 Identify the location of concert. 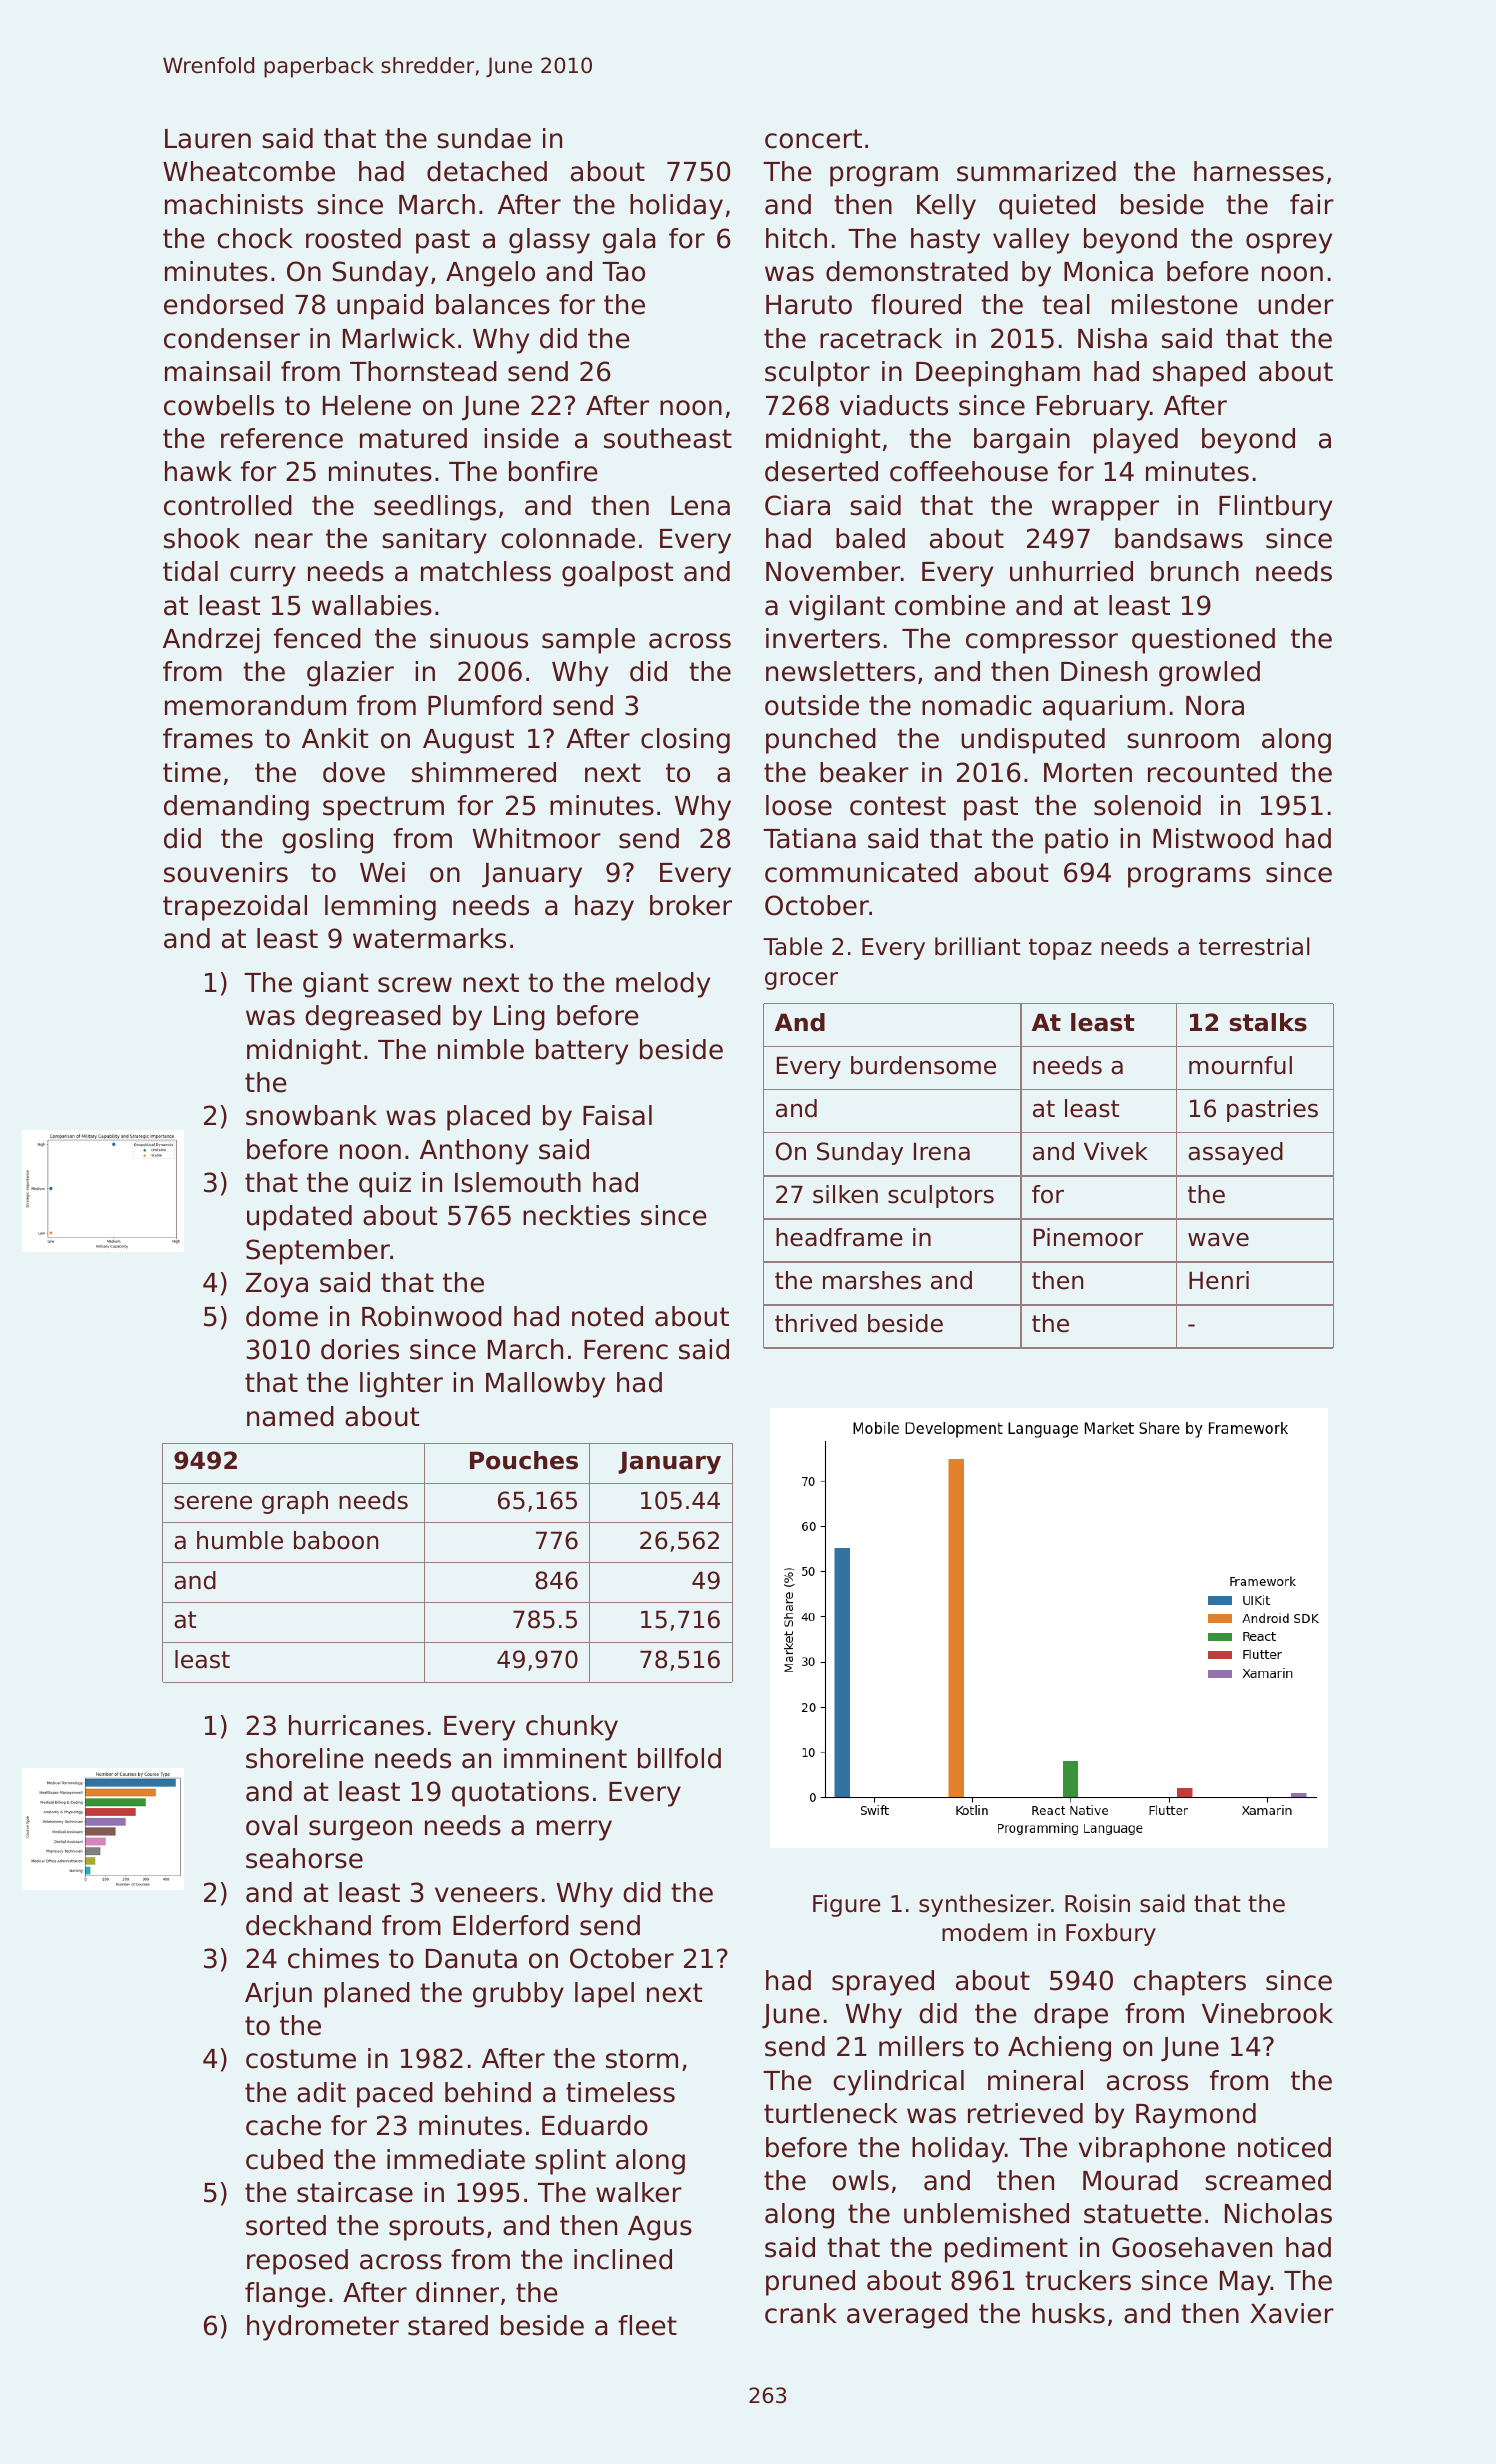
(813, 139).
